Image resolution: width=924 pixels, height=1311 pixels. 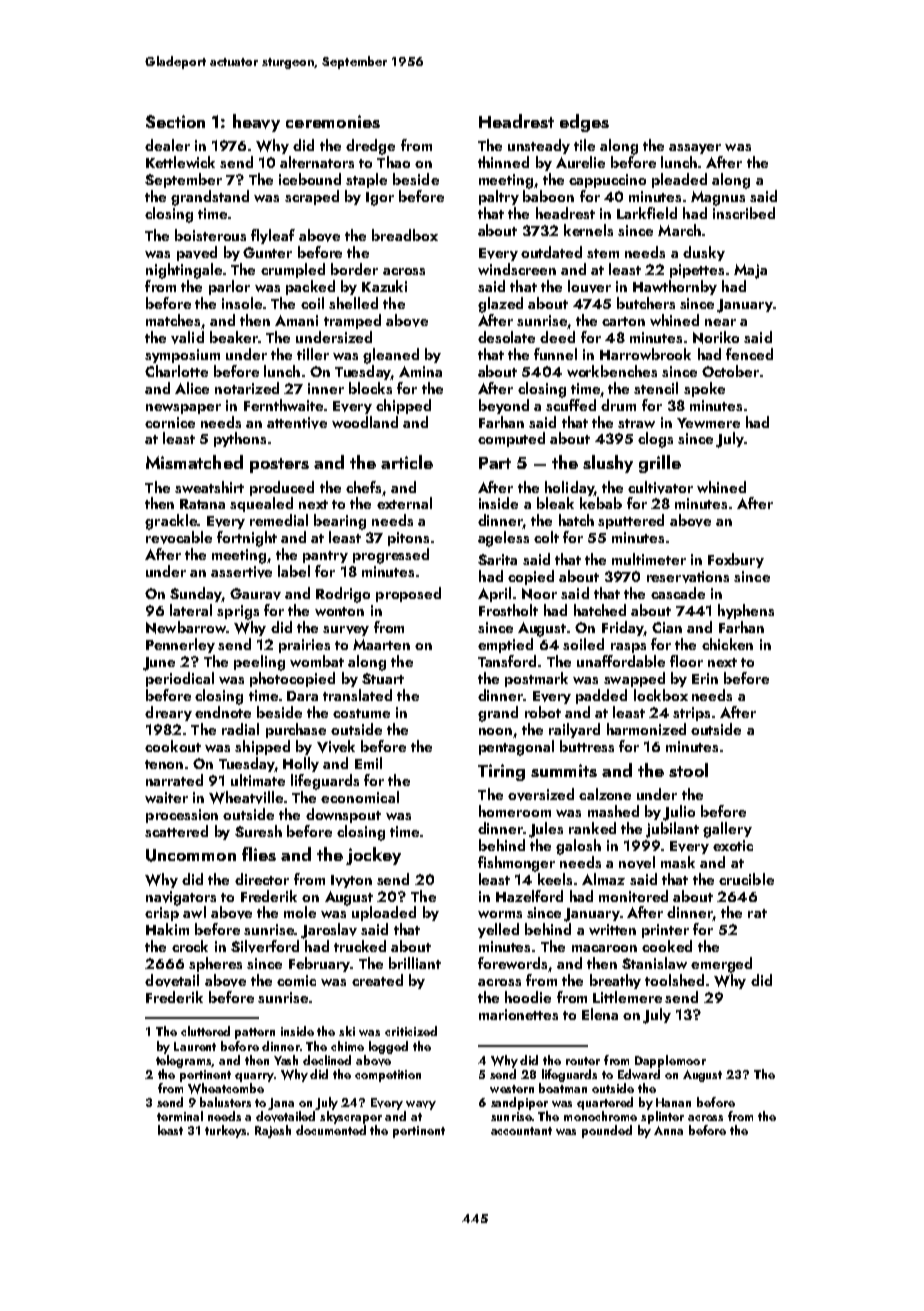 What do you see at coordinates (226, 1131) in the screenshot?
I see `turkeys` at bounding box center [226, 1131].
